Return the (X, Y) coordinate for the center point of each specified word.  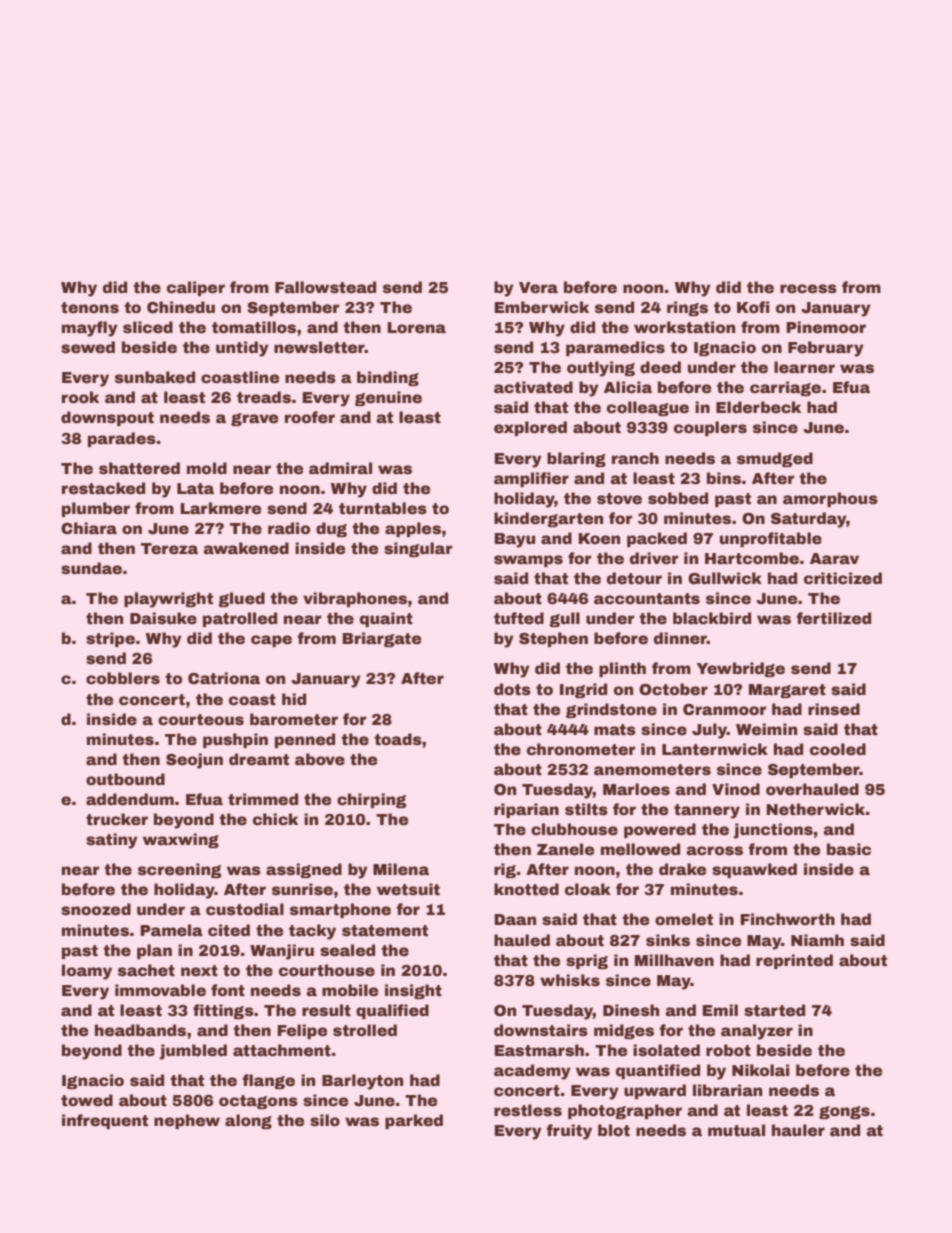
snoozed (96, 909)
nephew (187, 1121)
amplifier (531, 479)
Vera (538, 288)
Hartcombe (752, 558)
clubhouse (574, 829)
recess (808, 289)
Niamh (817, 940)
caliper (196, 288)
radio (289, 528)
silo (325, 1120)
